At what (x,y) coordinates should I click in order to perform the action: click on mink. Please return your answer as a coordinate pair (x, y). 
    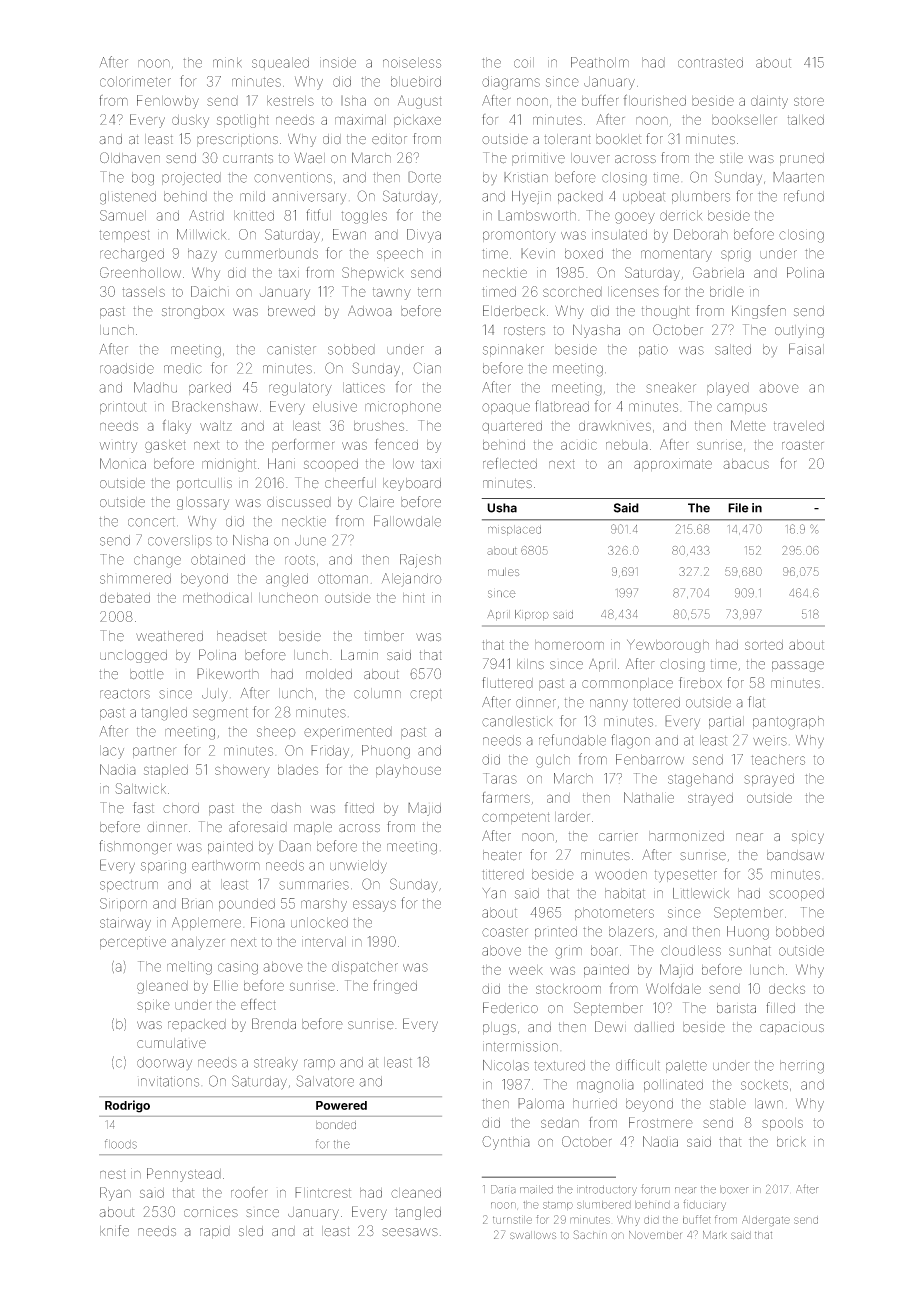
    Looking at the image, I should click on (227, 62).
